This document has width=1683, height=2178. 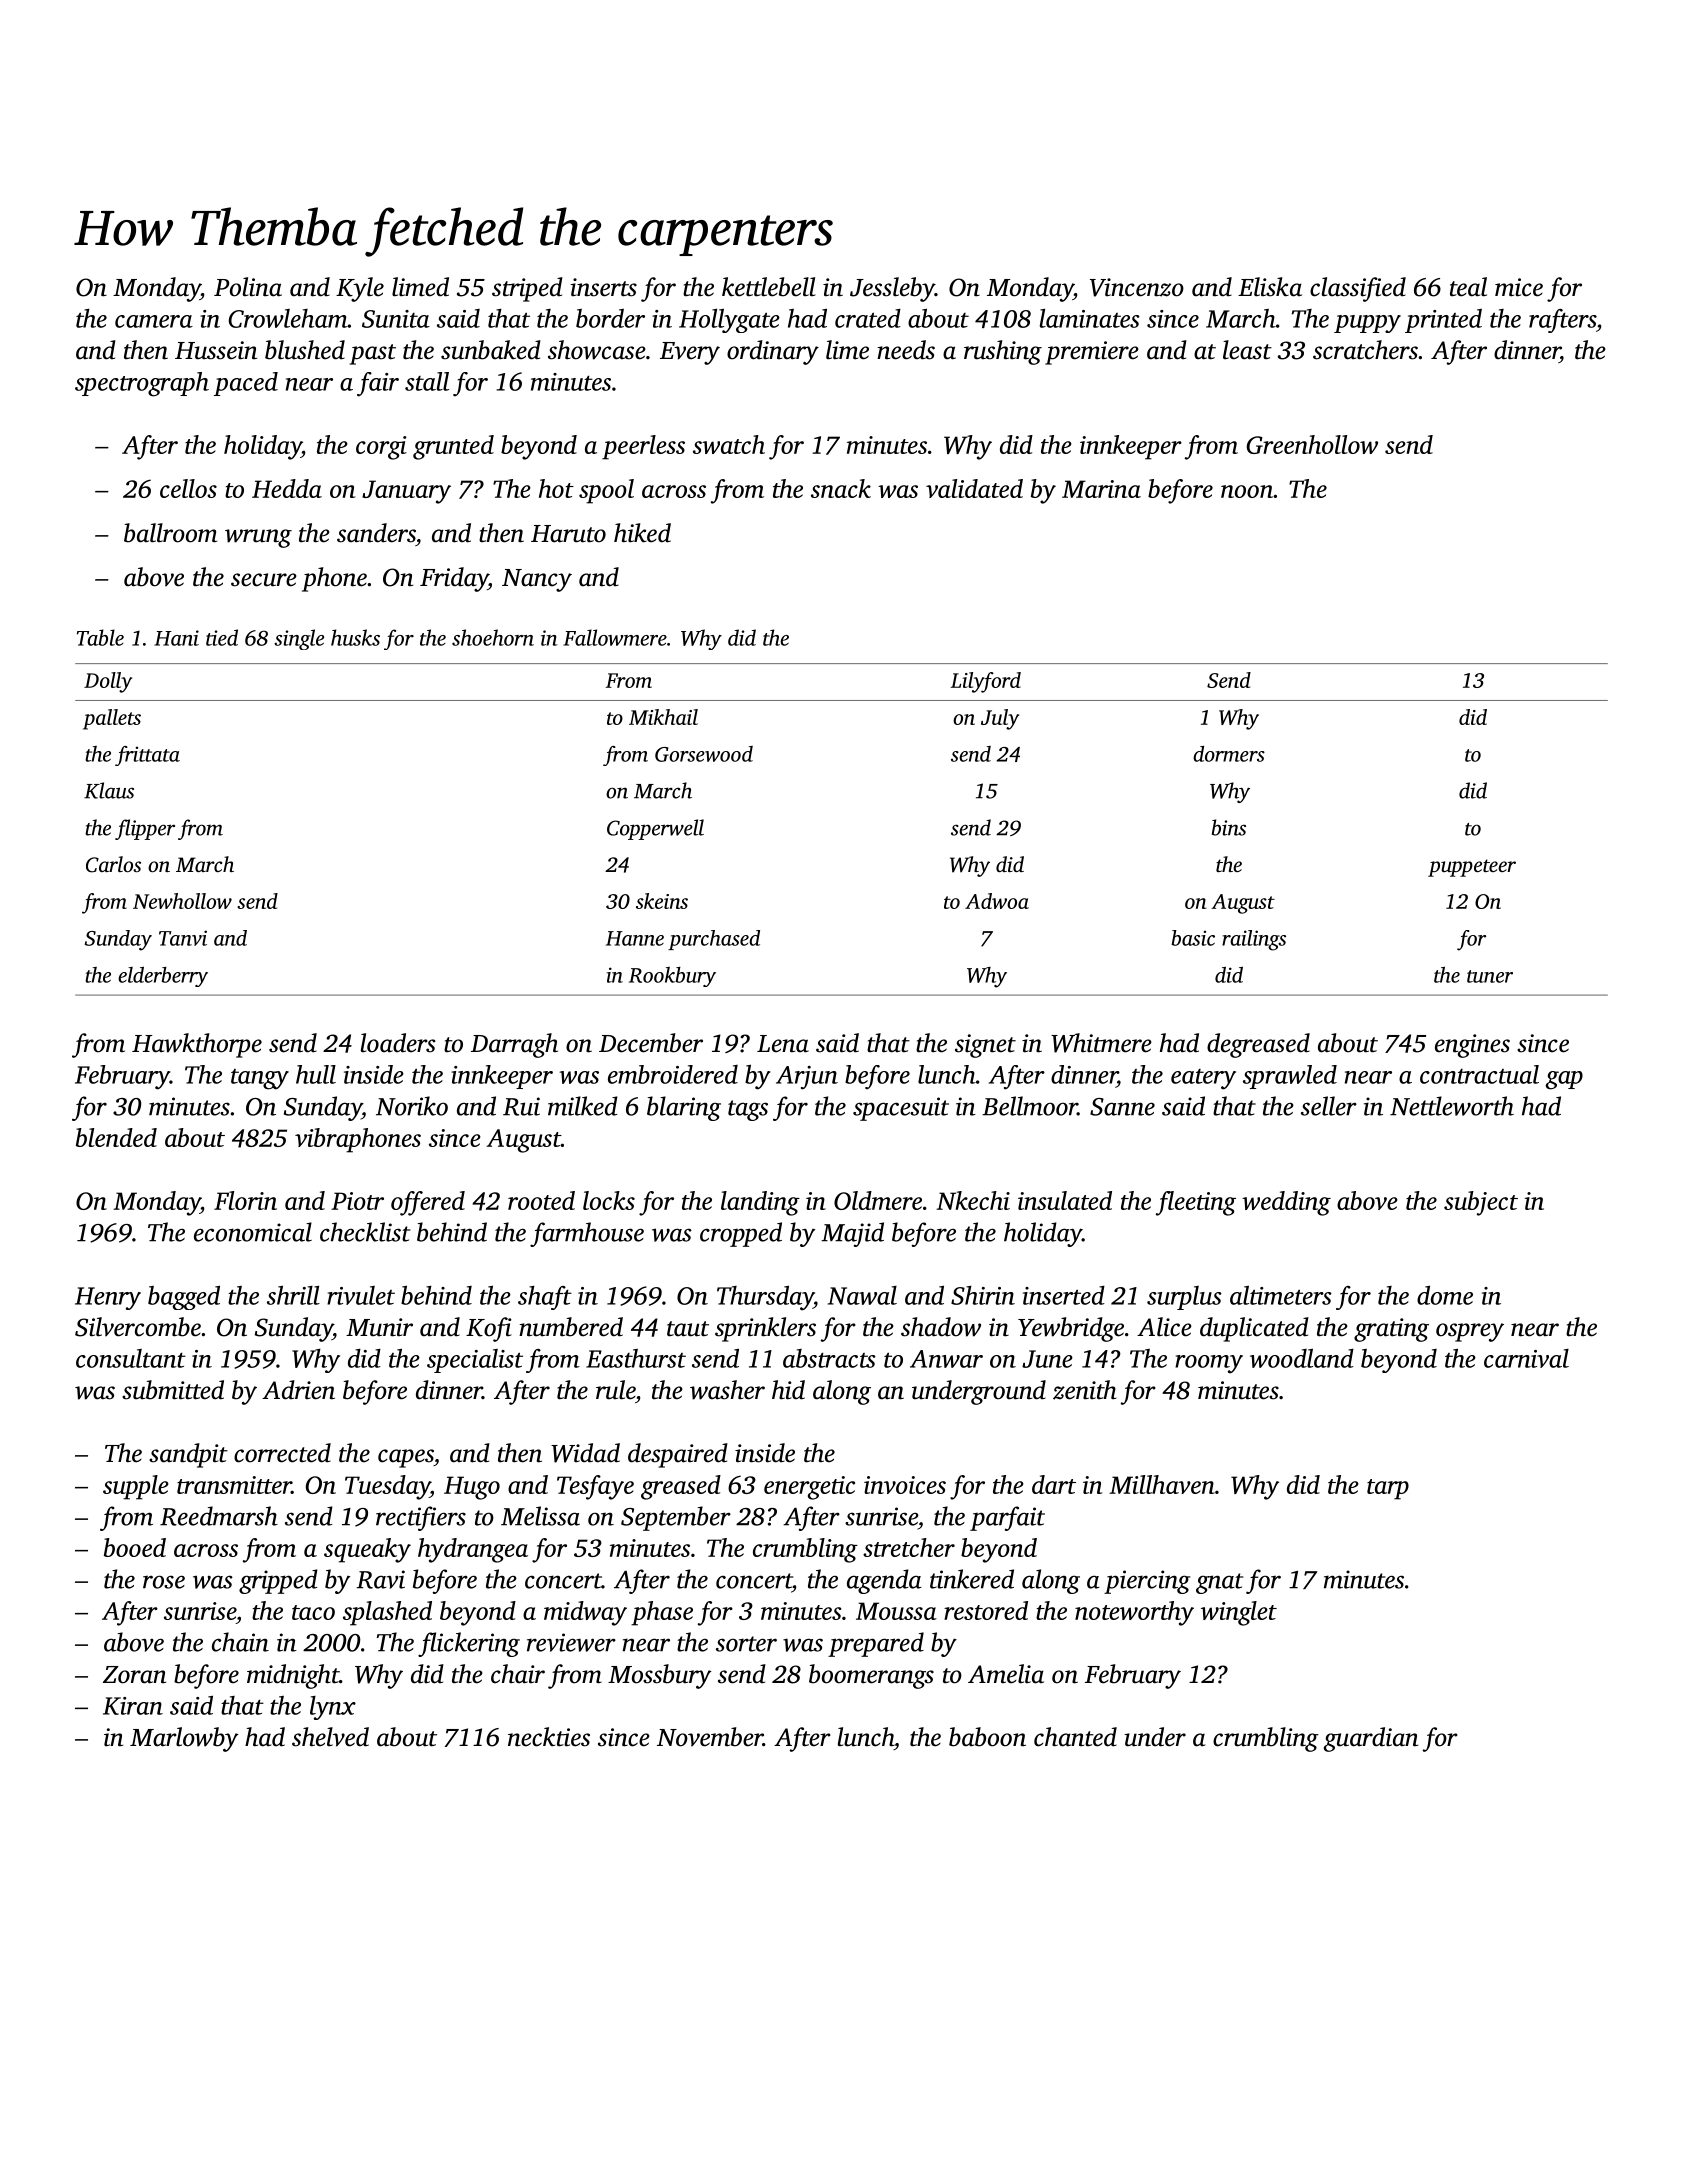 What do you see at coordinates (376, 533) in the document?
I see `sanders` at bounding box center [376, 533].
